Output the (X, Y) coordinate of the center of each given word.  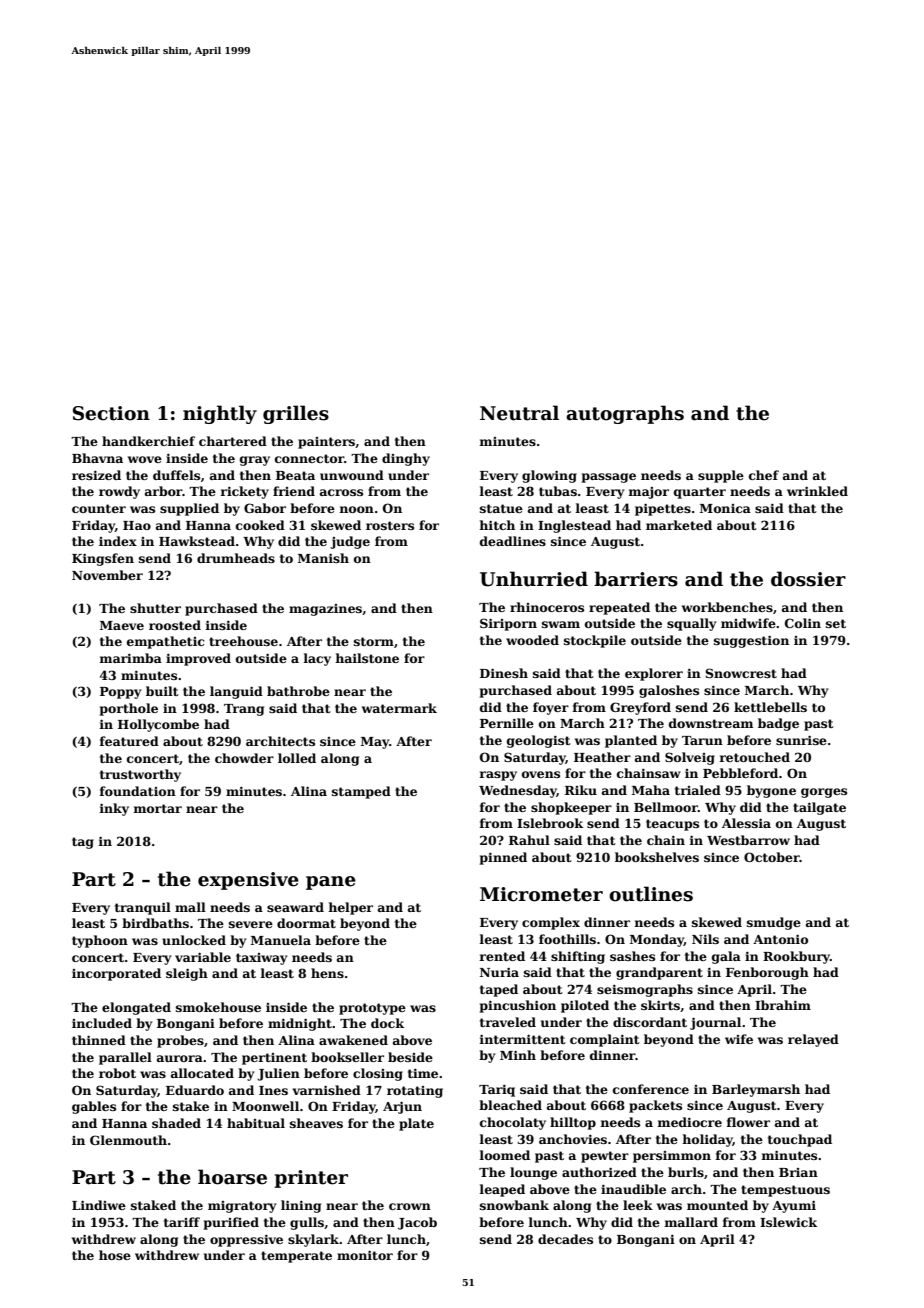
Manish (323, 558)
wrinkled (817, 491)
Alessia (746, 823)
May (375, 743)
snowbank (514, 1205)
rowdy (119, 492)
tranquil (143, 908)
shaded (176, 1123)
